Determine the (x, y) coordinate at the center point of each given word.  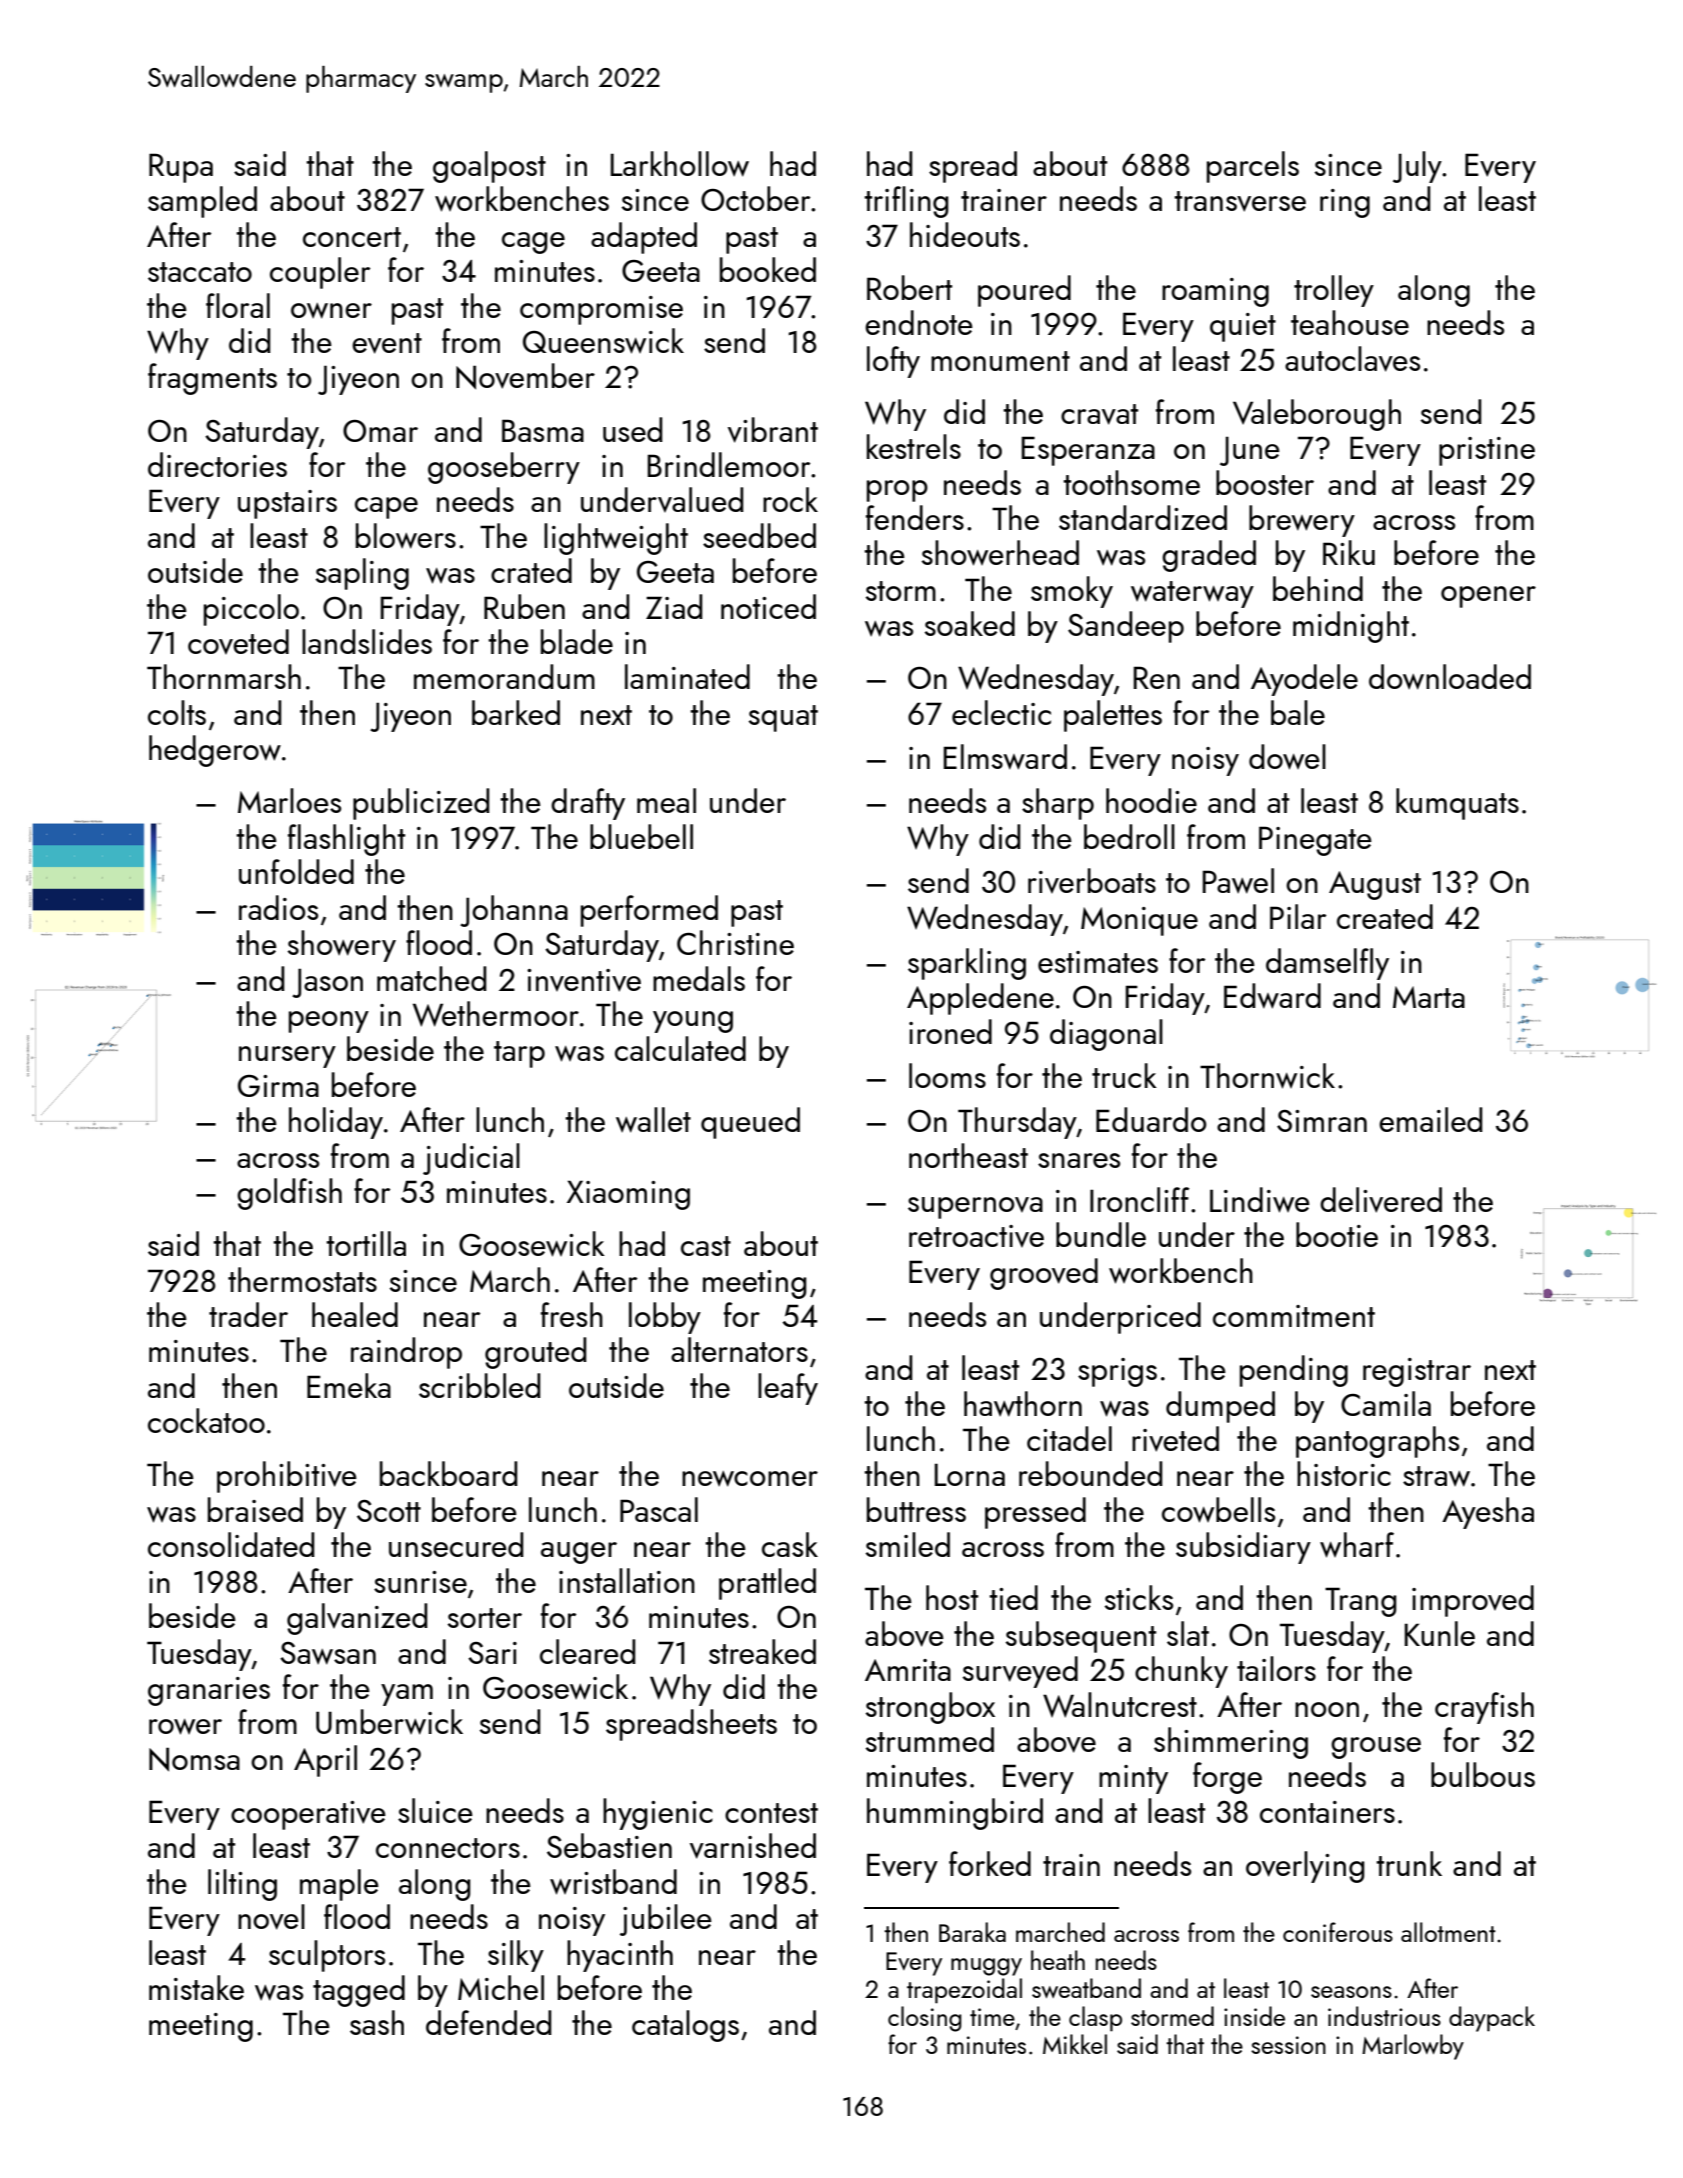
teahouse (1350, 322)
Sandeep (1126, 627)
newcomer (750, 1479)
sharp (1058, 804)
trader (248, 1314)
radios (278, 907)
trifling (906, 202)
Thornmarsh (224, 676)
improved (1473, 1601)
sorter (485, 1618)
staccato (200, 272)
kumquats (1457, 804)
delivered (1381, 1200)
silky (516, 1956)
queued (750, 1123)
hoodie (1151, 800)
